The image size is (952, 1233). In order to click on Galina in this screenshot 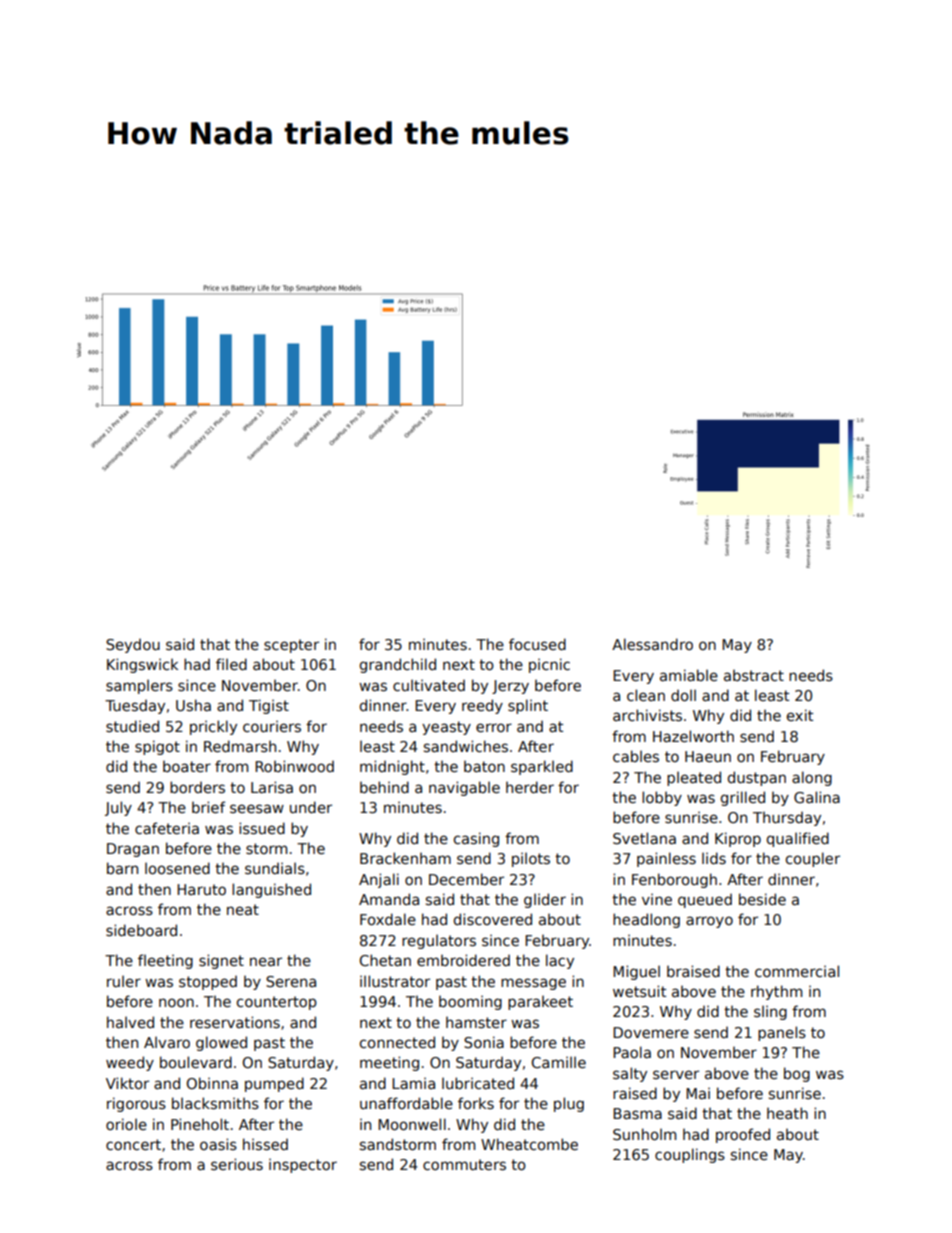, I will do `click(817, 797)`.
